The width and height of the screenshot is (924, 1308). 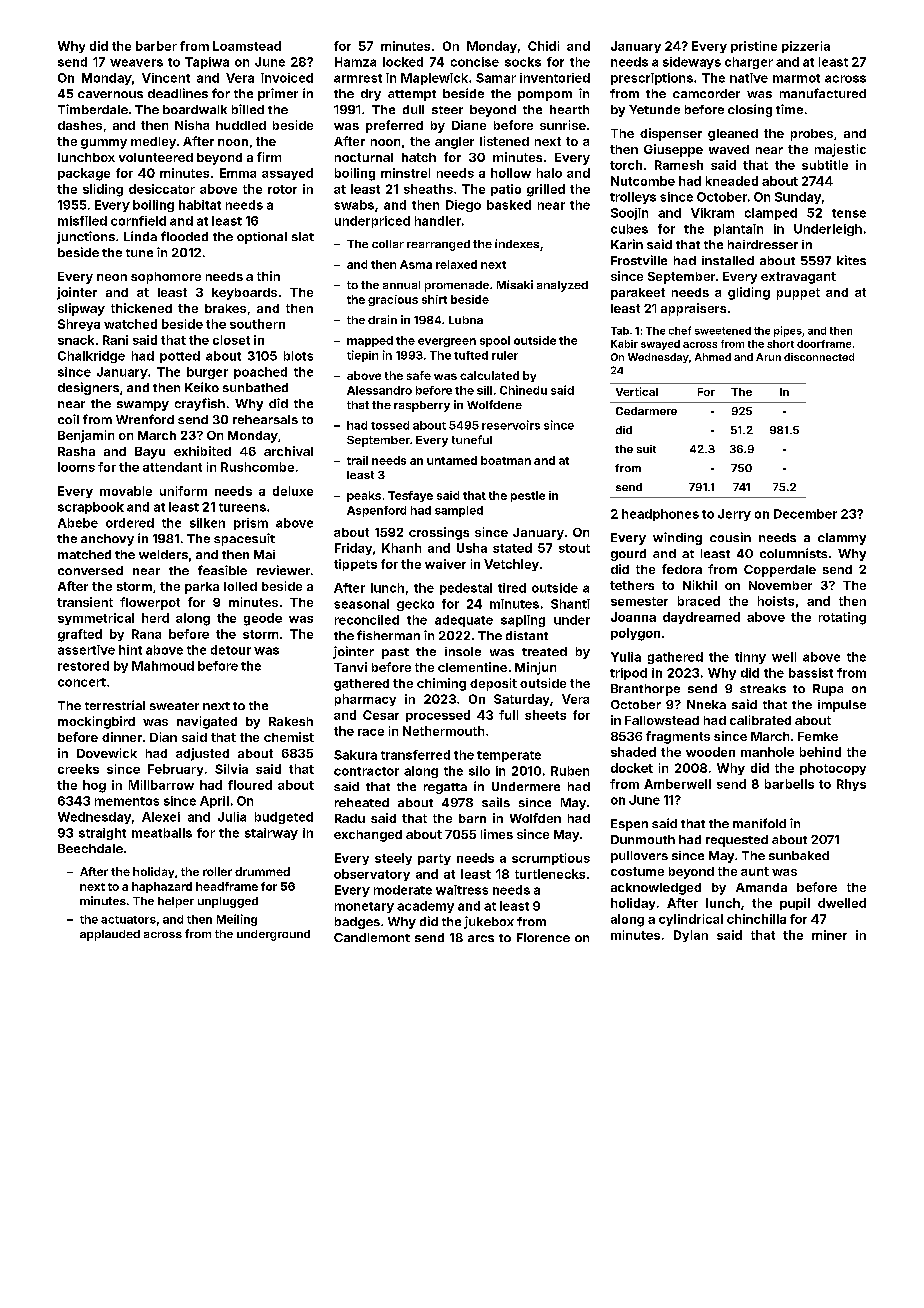 What do you see at coordinates (767, 752) in the screenshot?
I see `manhole` at bounding box center [767, 752].
